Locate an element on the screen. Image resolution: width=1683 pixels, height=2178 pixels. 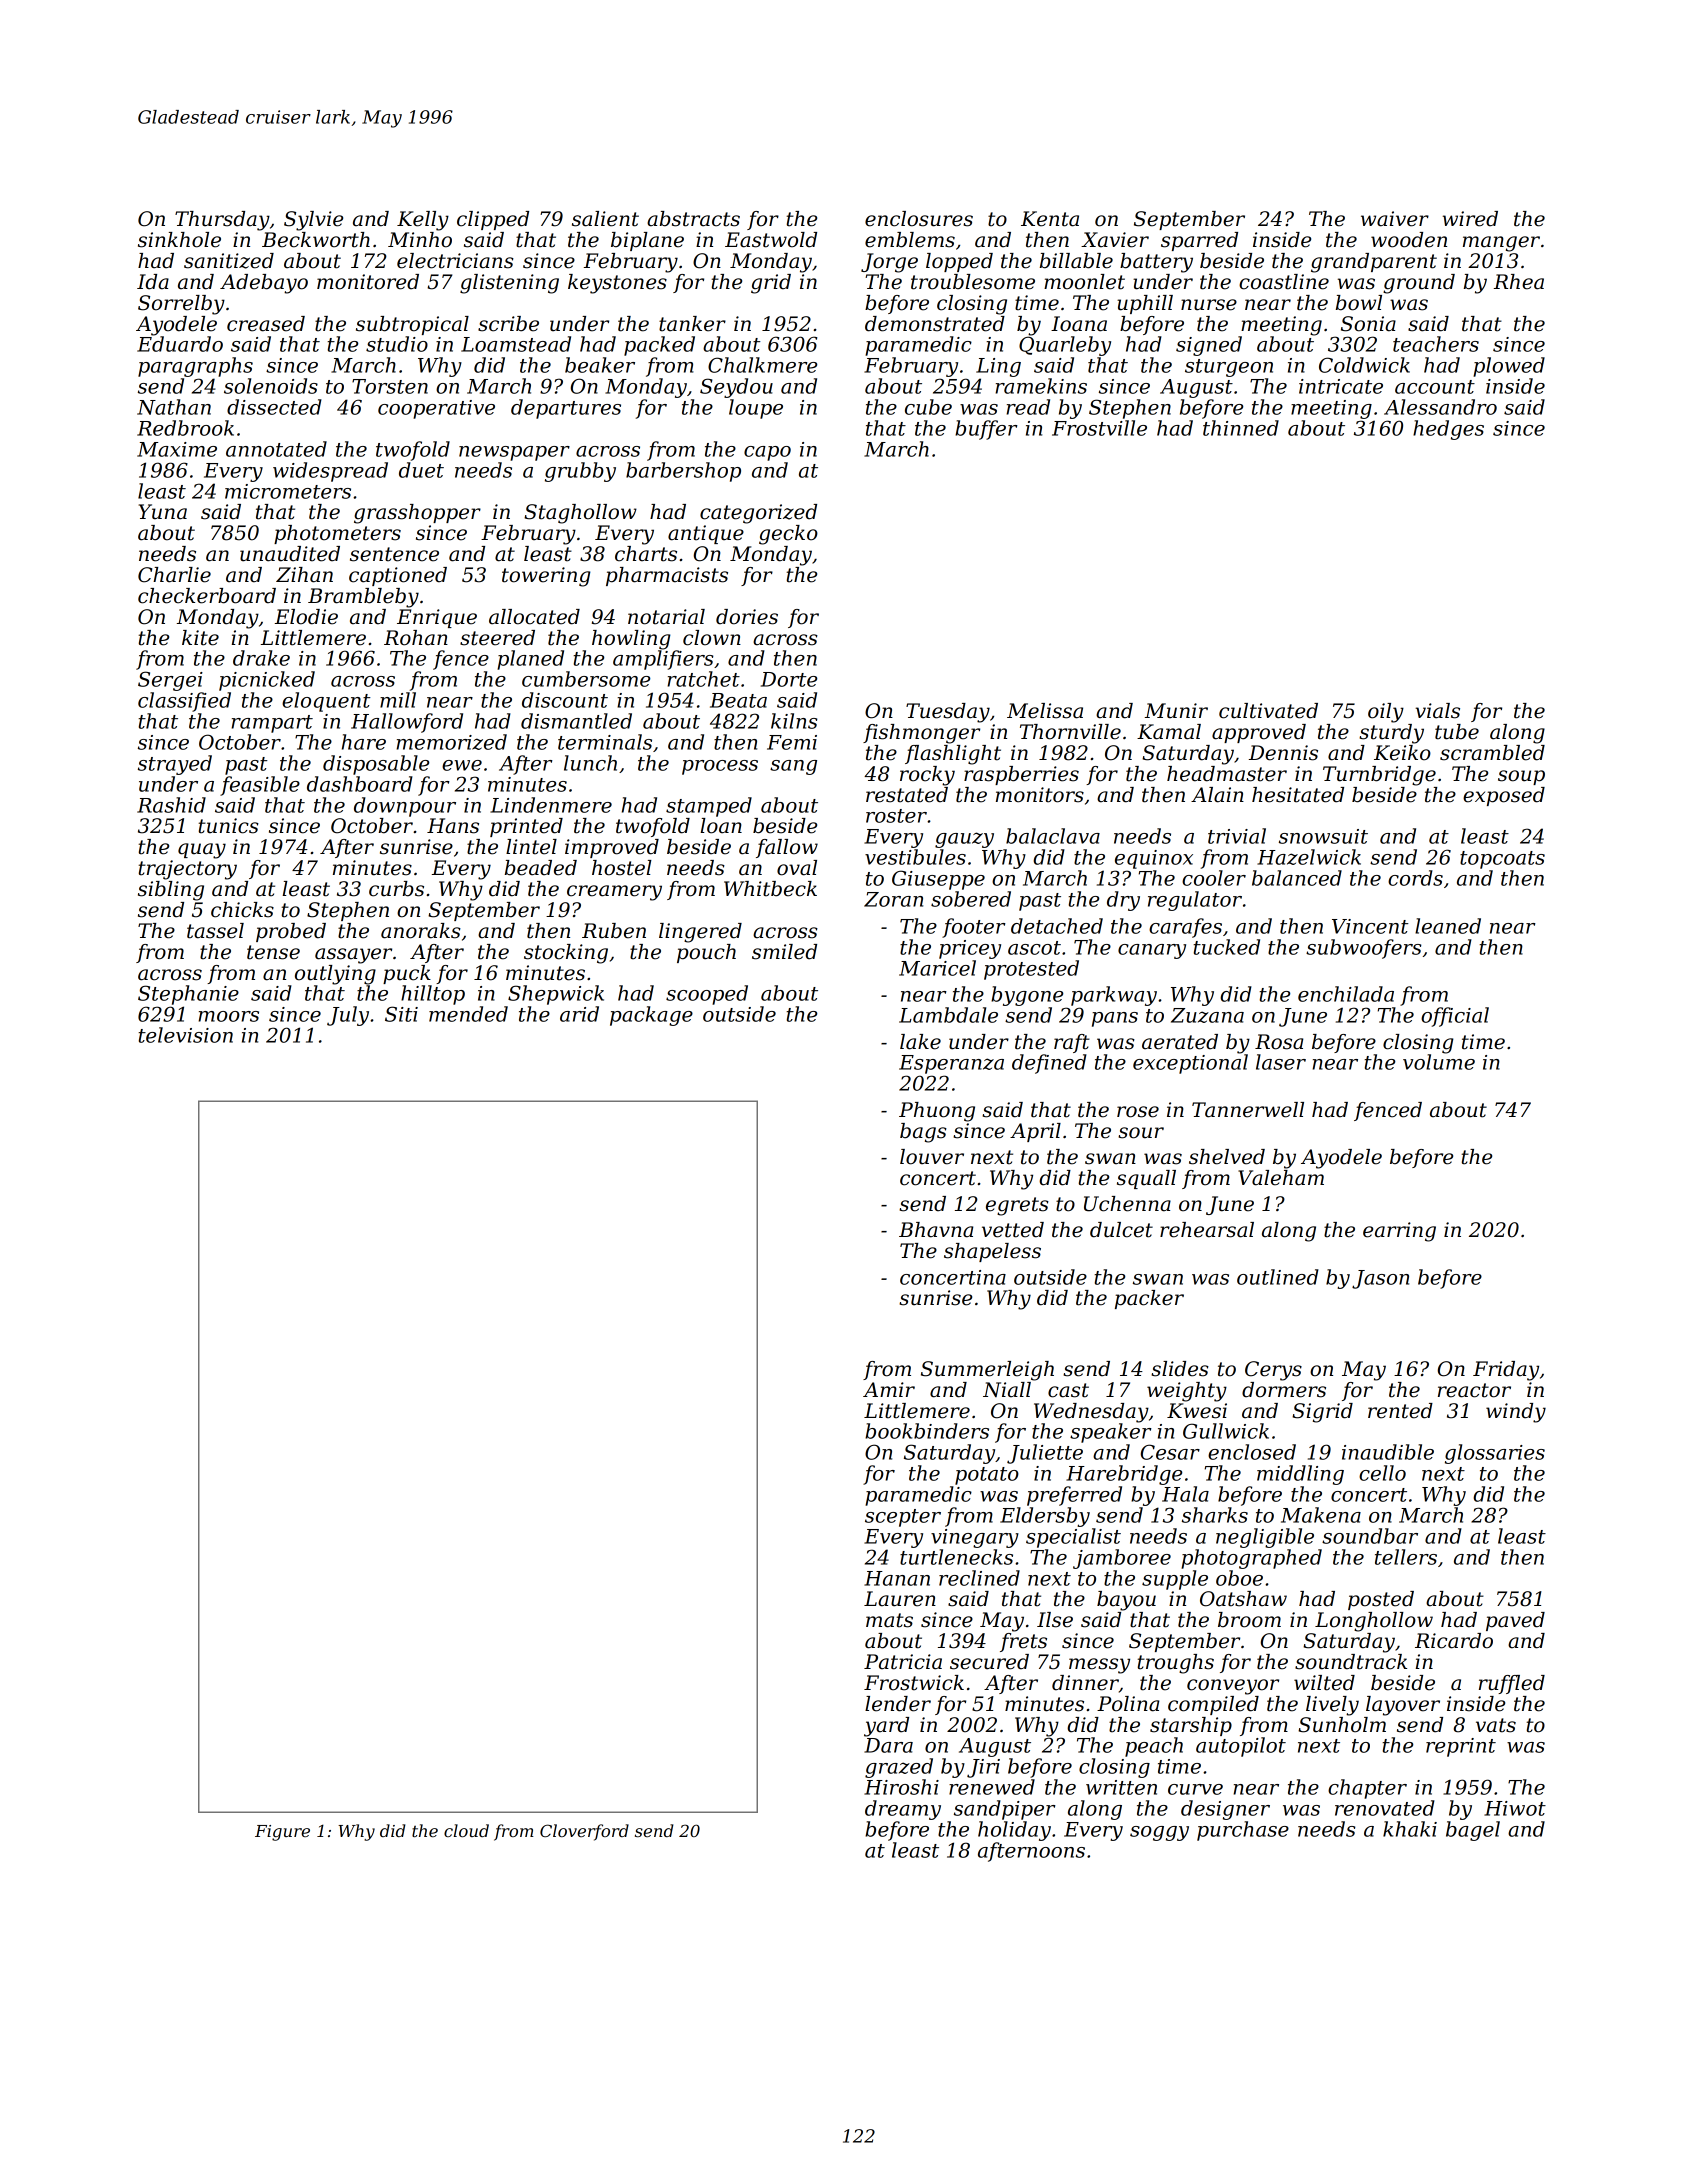
leaned is located at coordinates (1448, 926).
